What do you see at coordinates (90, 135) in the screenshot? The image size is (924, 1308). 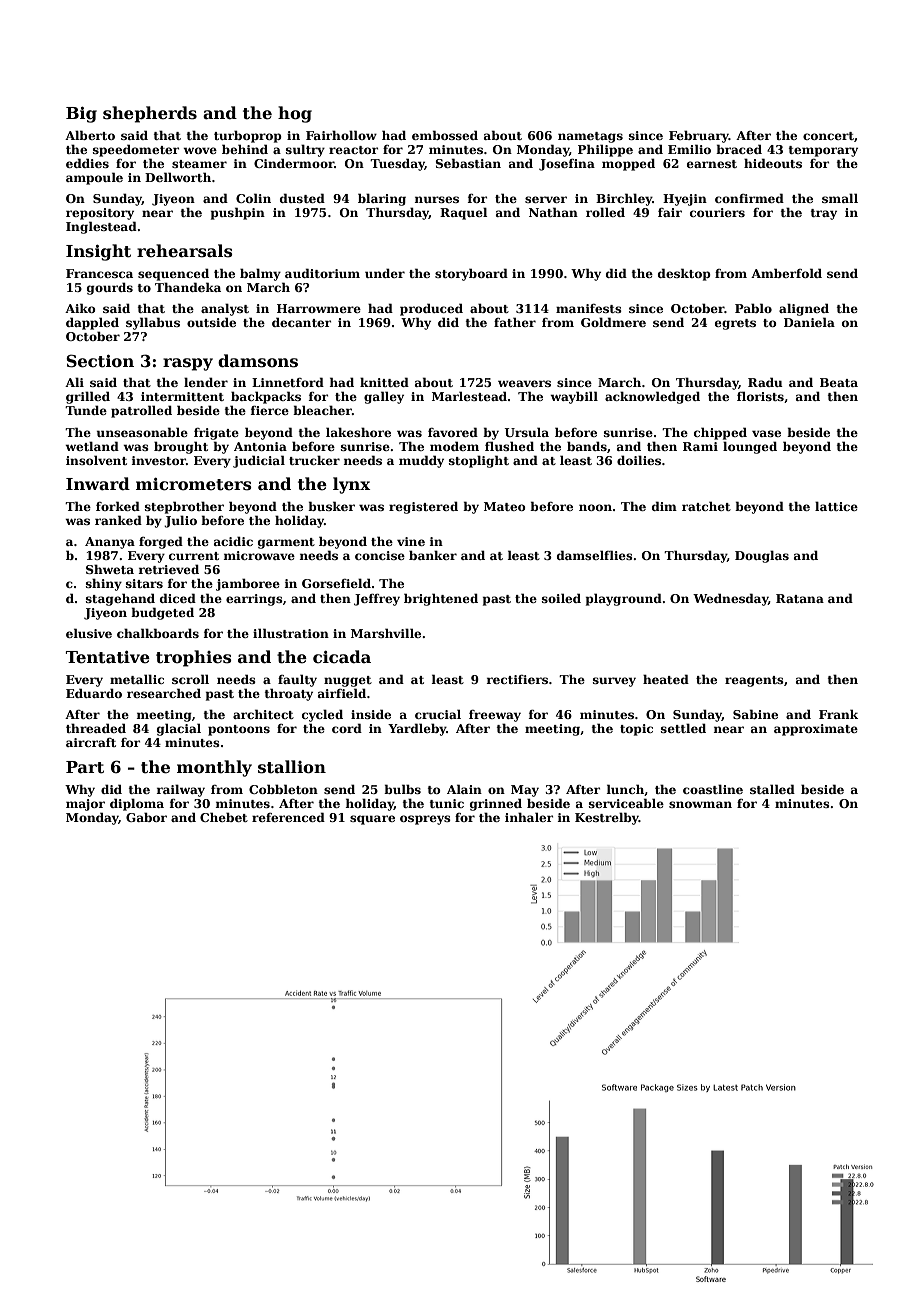 I see `Alberto` at bounding box center [90, 135].
